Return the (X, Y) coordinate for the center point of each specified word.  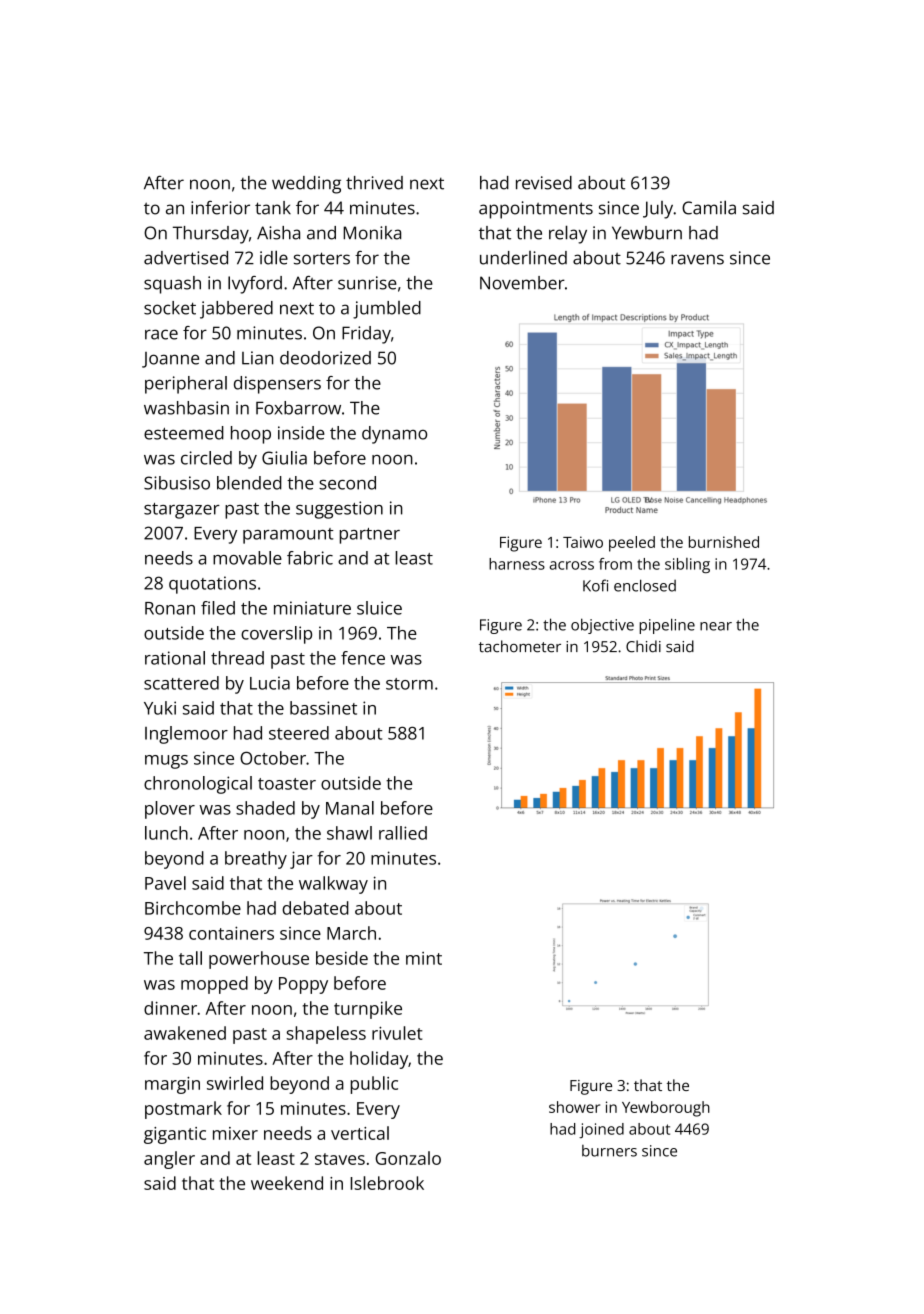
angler (169, 1160)
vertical (360, 1133)
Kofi (595, 585)
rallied (403, 833)
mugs (166, 762)
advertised (186, 258)
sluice (379, 608)
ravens (697, 259)
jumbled (387, 310)
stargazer (182, 511)
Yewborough (666, 1109)
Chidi (643, 646)
